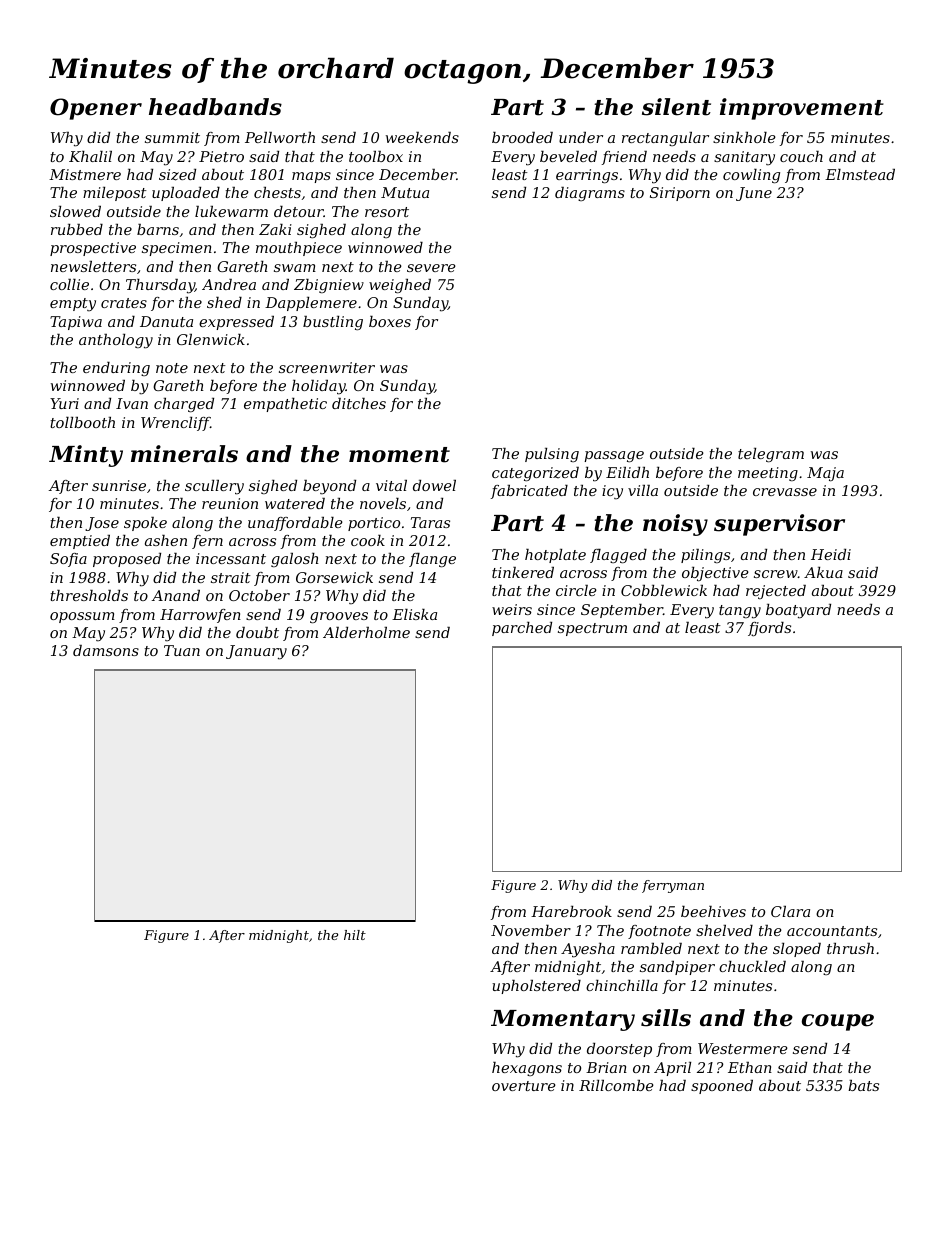  Describe the element at coordinates (722, 1087) in the page. I see `spooned` at that location.
